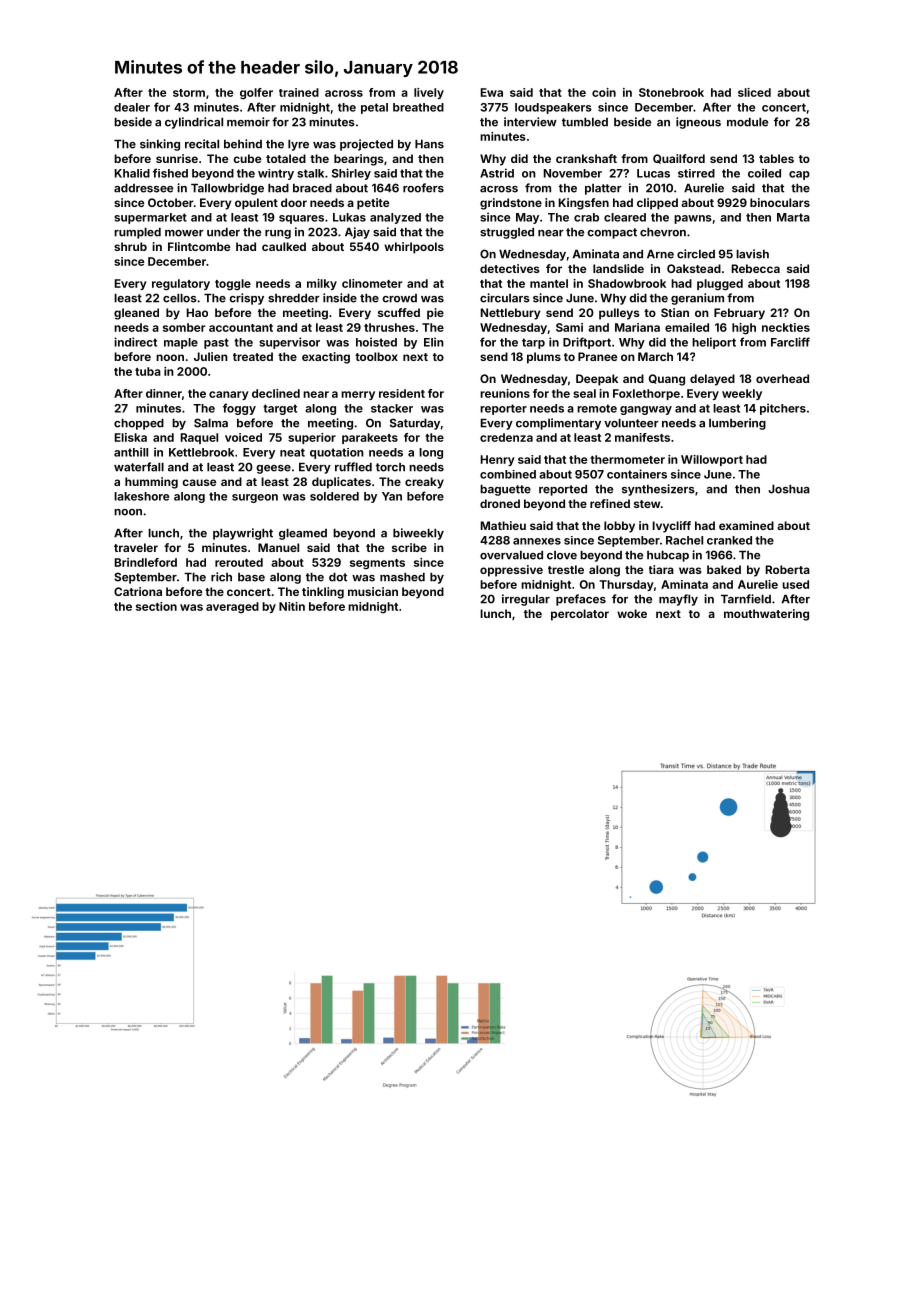 This screenshot has height=1308, width=924. What do you see at coordinates (143, 188) in the screenshot?
I see `addressee` at bounding box center [143, 188].
